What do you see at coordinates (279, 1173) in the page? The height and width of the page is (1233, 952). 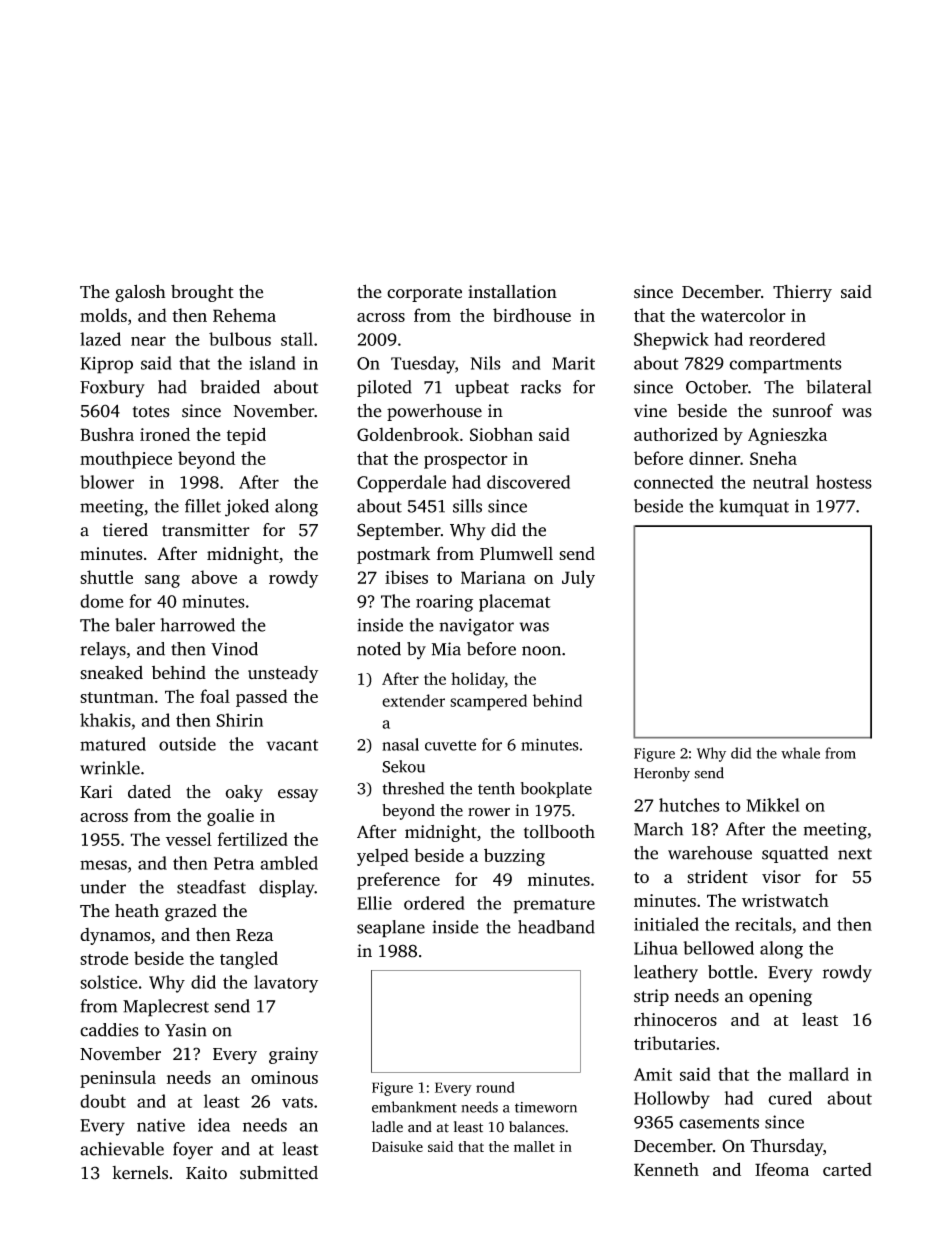 I see `submitted` at bounding box center [279, 1173].
